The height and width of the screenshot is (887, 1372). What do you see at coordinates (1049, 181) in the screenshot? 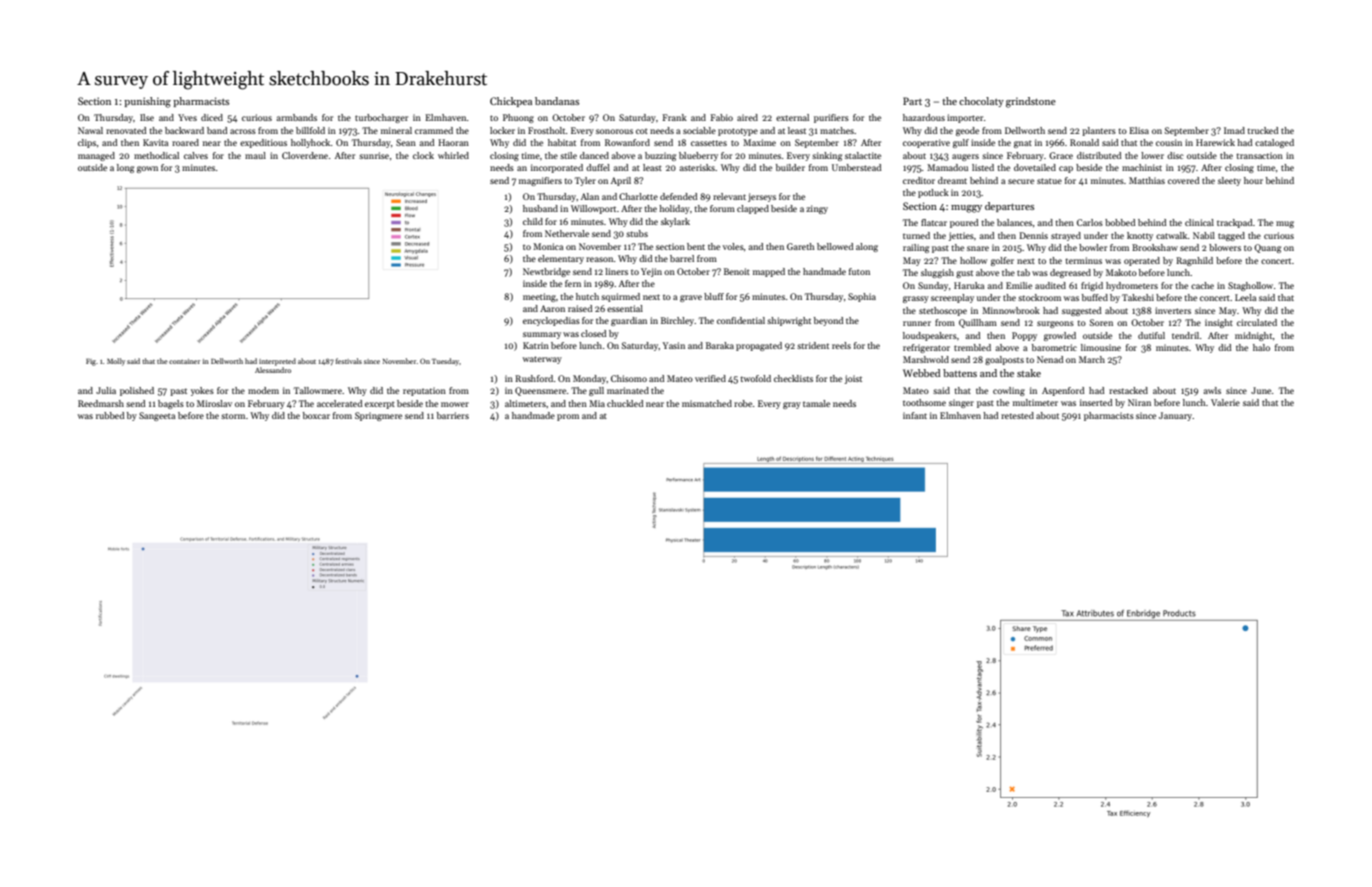
I see `statue` at bounding box center [1049, 181].
